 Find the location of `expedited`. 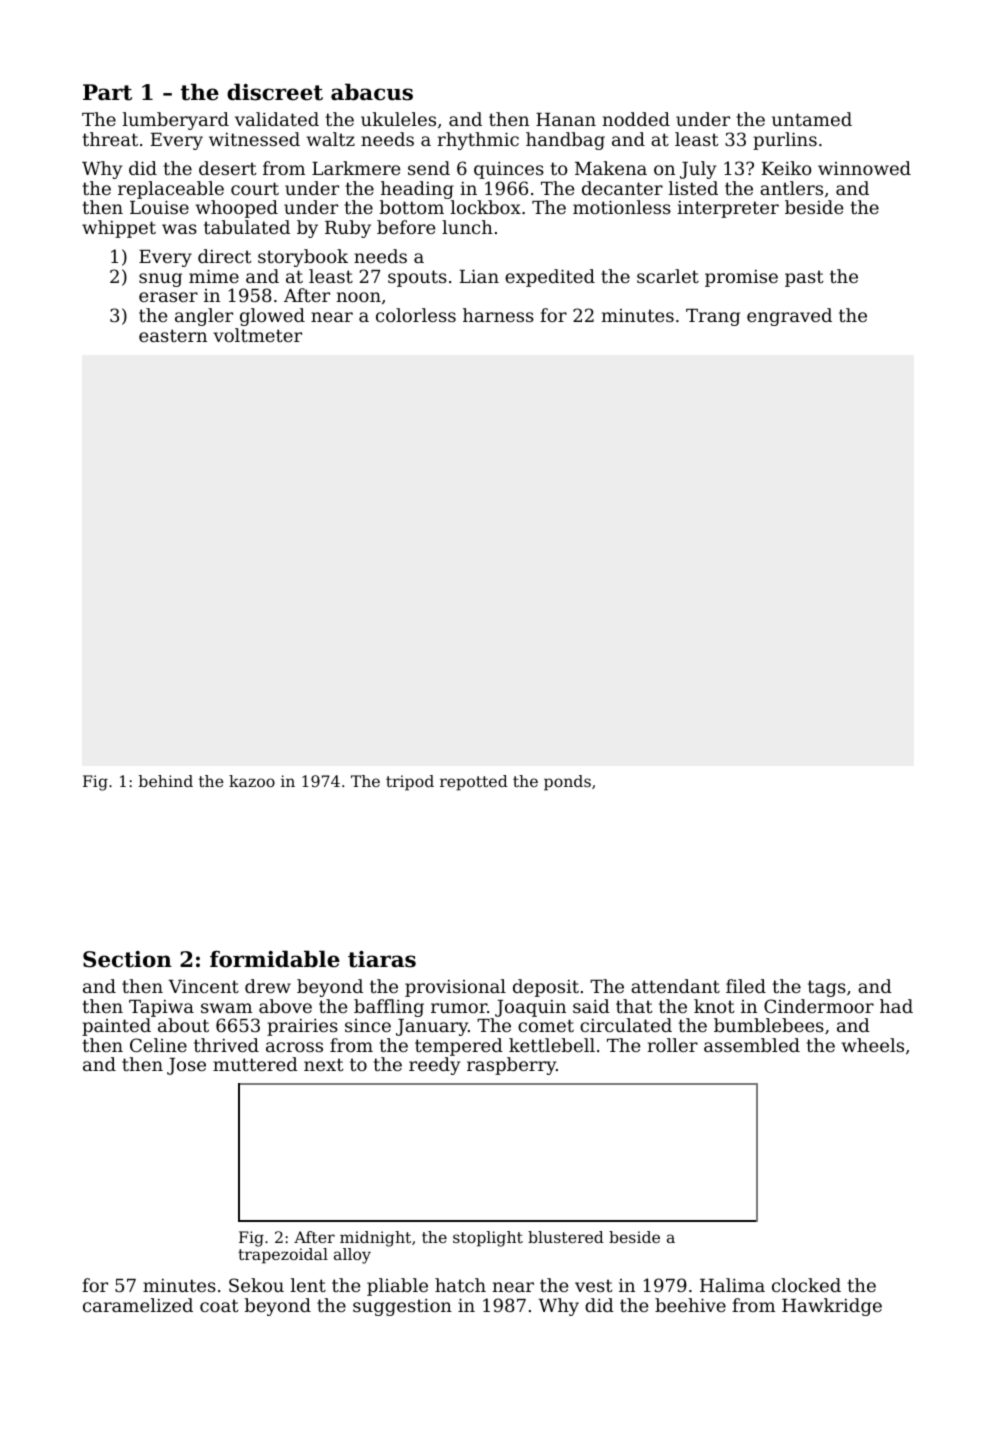

expedited is located at coordinates (550, 278).
